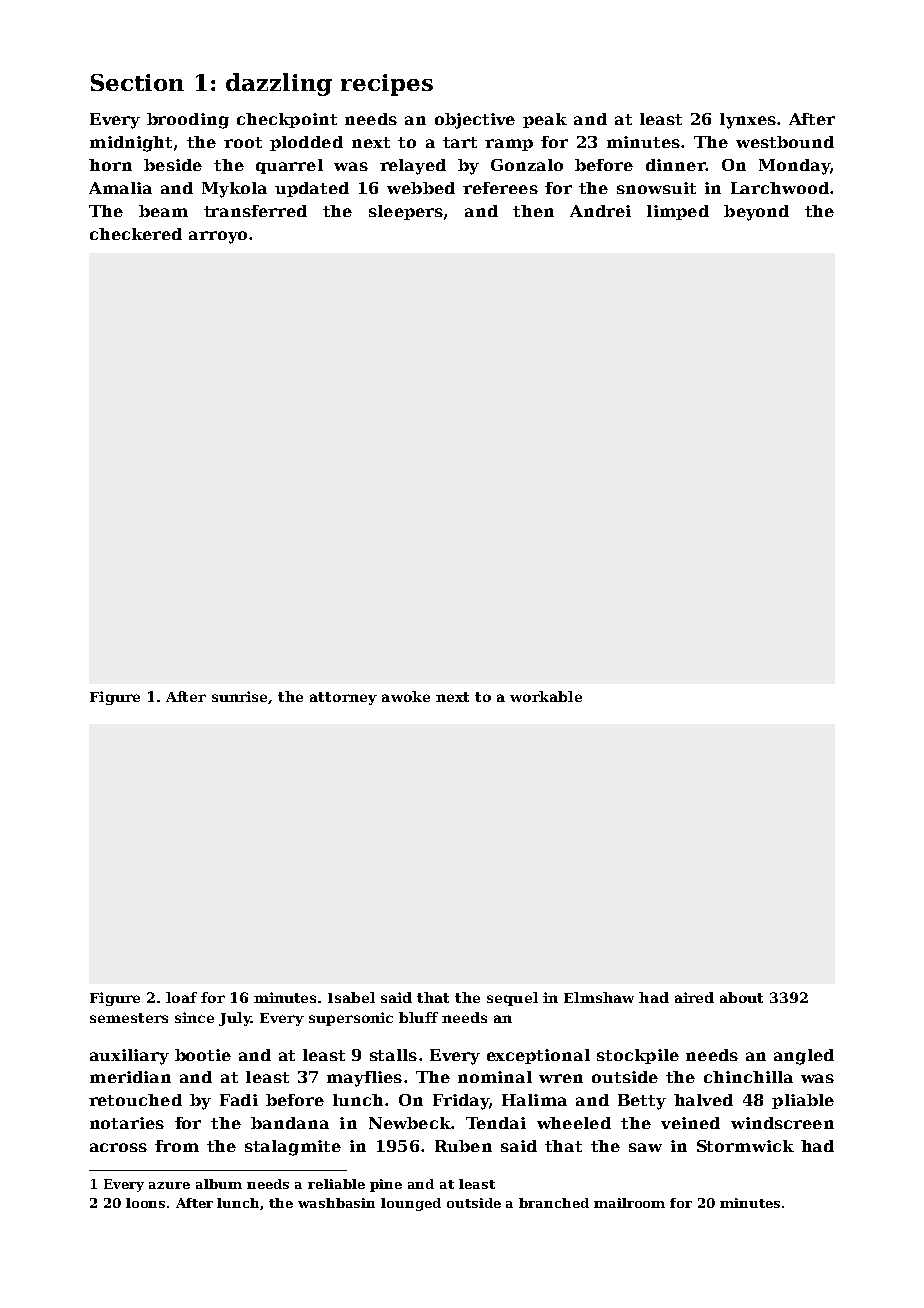  What do you see at coordinates (756, 213) in the screenshot?
I see `beyond` at bounding box center [756, 213].
